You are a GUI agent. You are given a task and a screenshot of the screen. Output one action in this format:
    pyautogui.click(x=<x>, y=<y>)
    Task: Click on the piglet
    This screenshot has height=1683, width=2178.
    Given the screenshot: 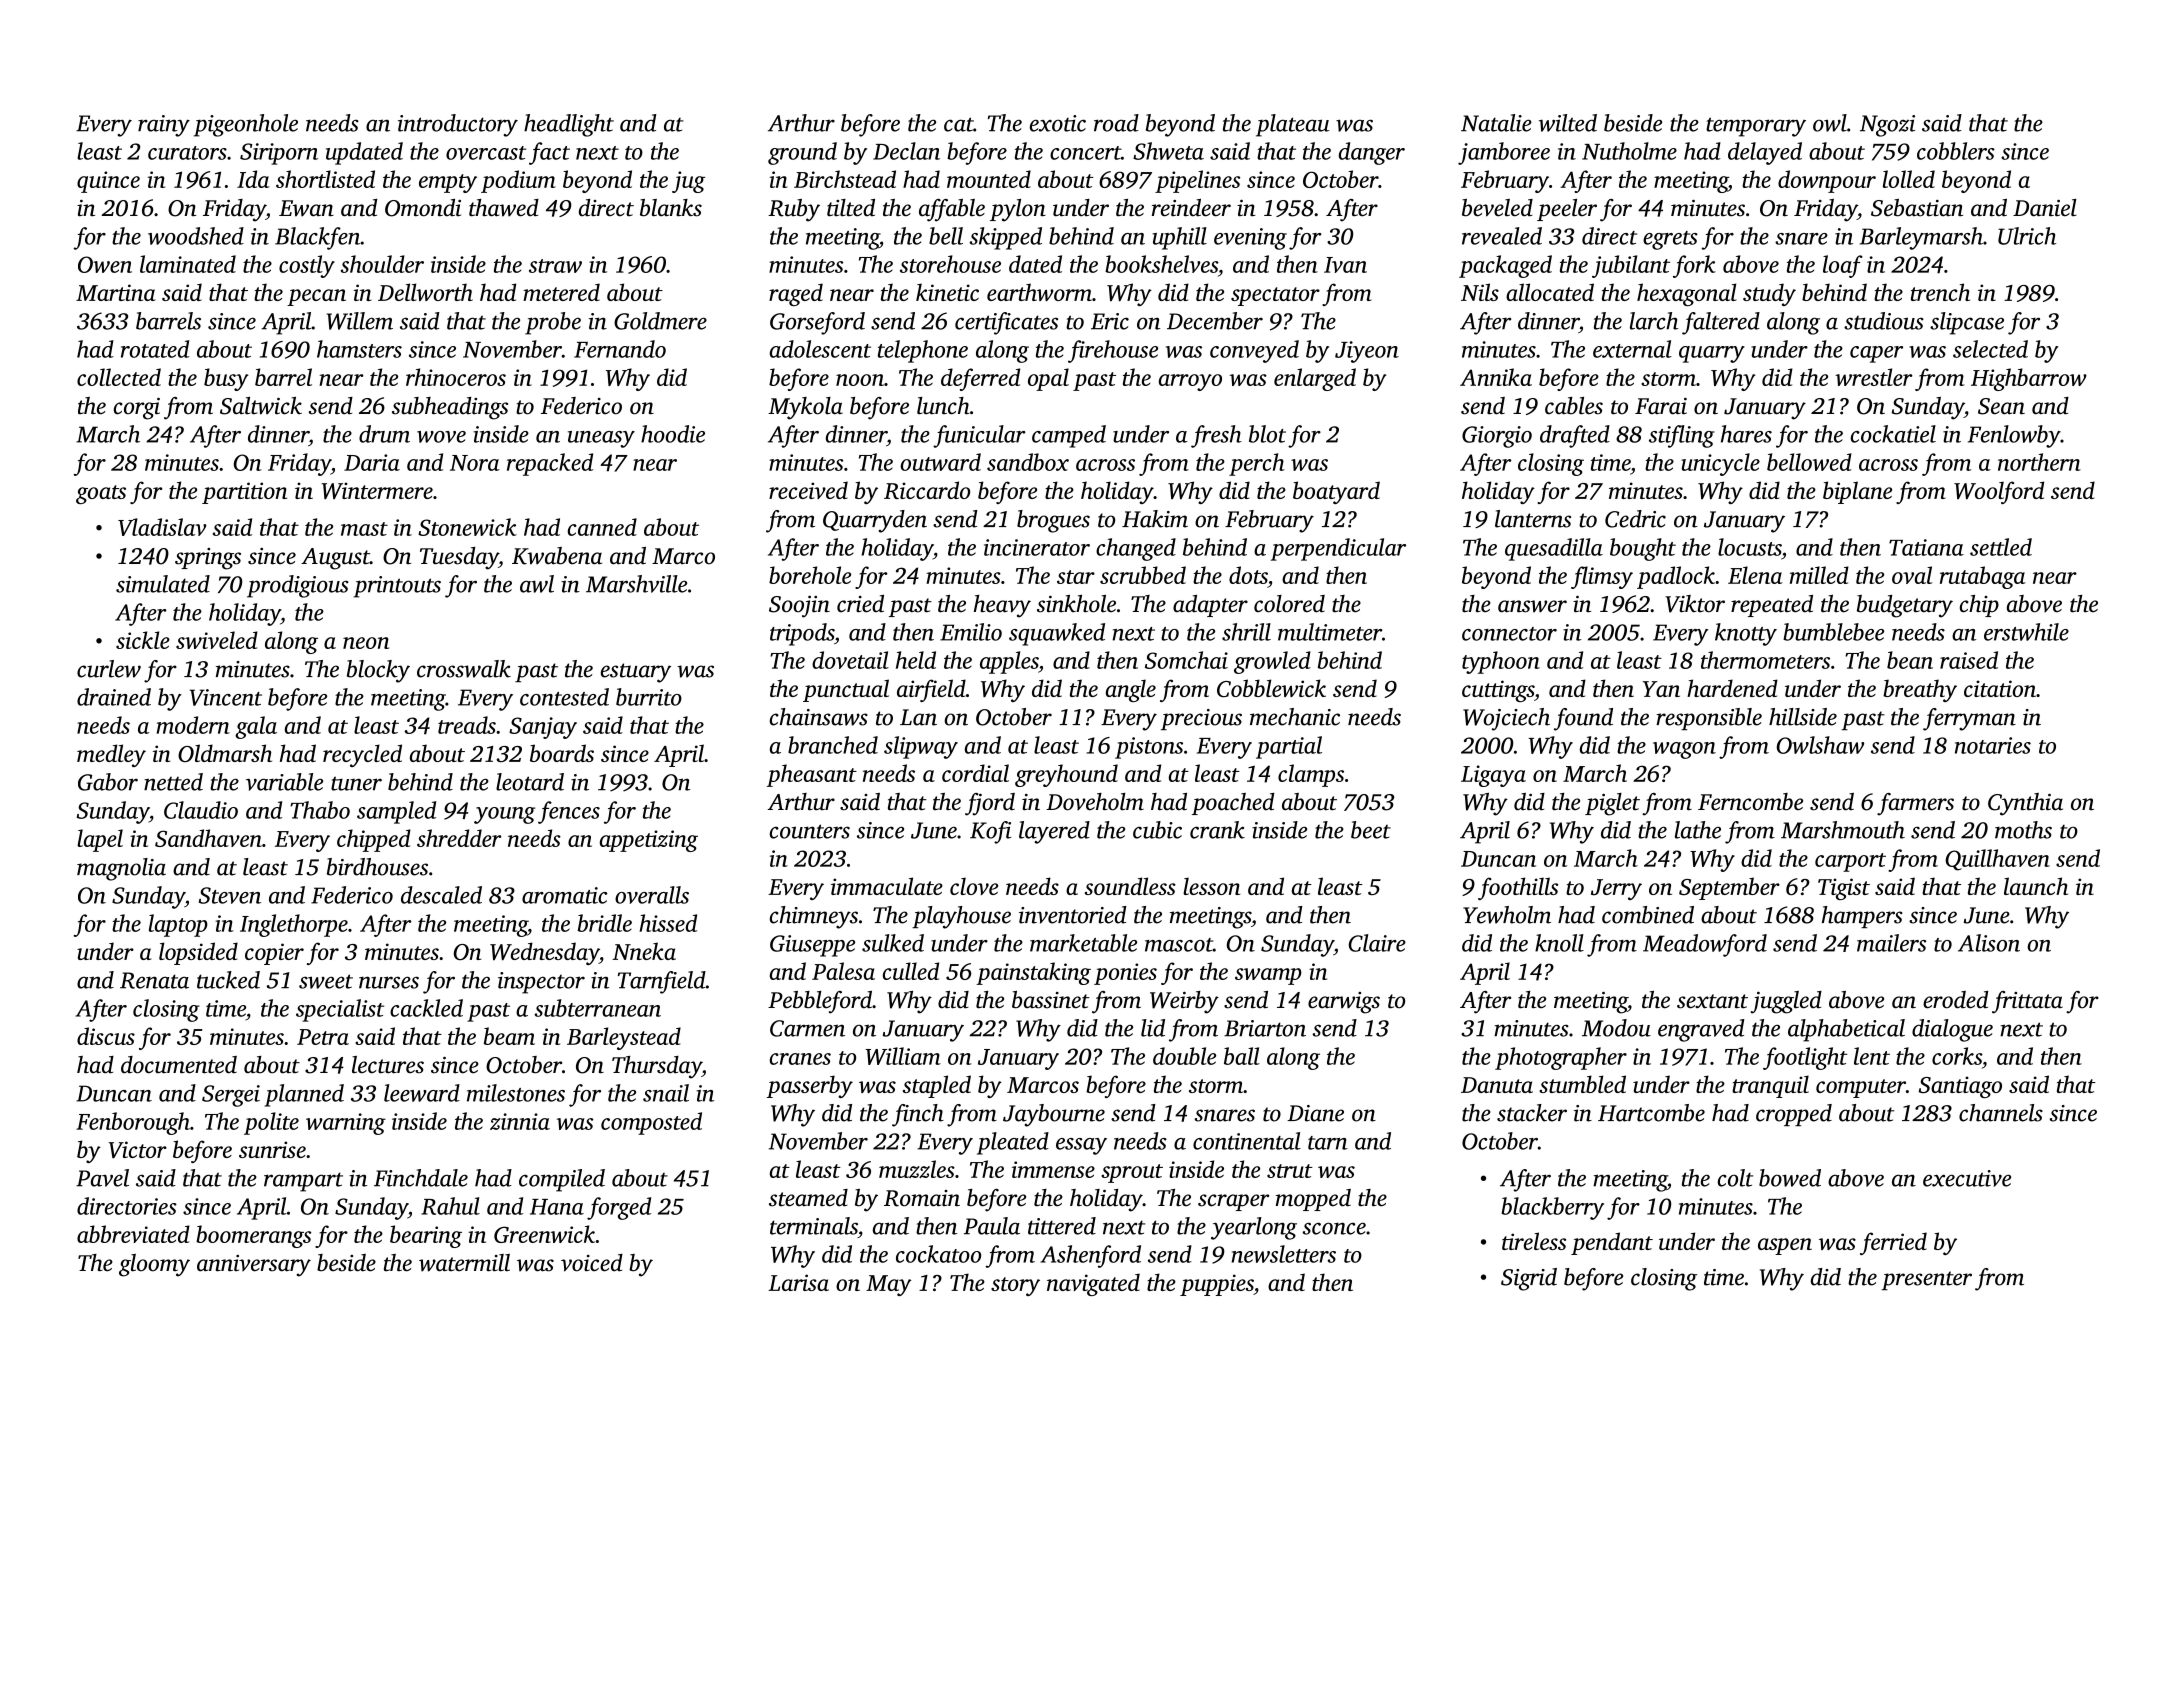 What is the action you would take?
    pyautogui.click(x=1612, y=804)
